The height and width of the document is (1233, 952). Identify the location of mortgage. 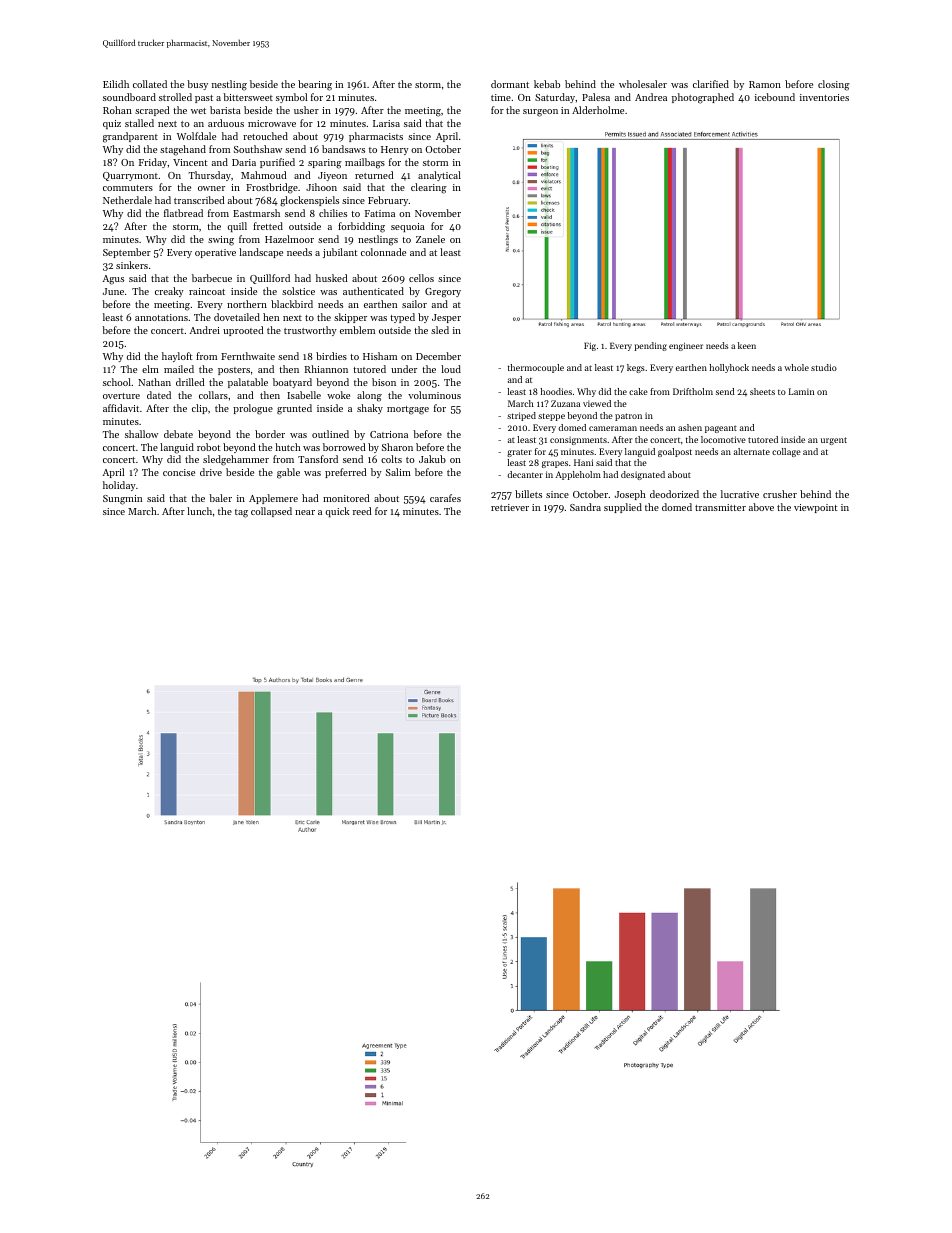
(408, 410).
